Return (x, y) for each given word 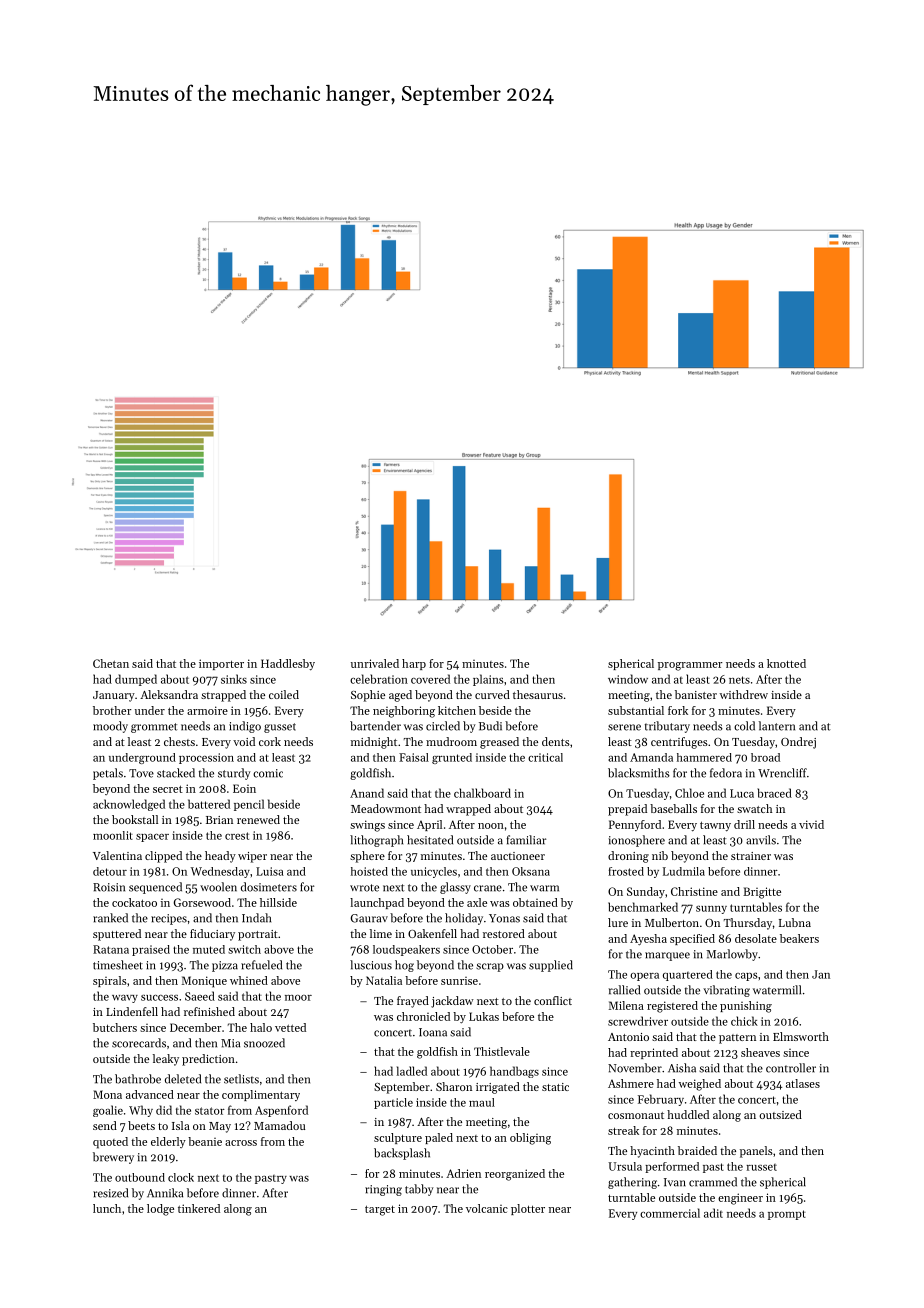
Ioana (433, 1032)
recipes (169, 919)
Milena (626, 1005)
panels (756, 1152)
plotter (528, 1209)
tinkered (199, 1208)
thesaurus (538, 694)
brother (112, 710)
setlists (241, 1079)
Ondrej (798, 743)
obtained (535, 902)
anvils (761, 840)
